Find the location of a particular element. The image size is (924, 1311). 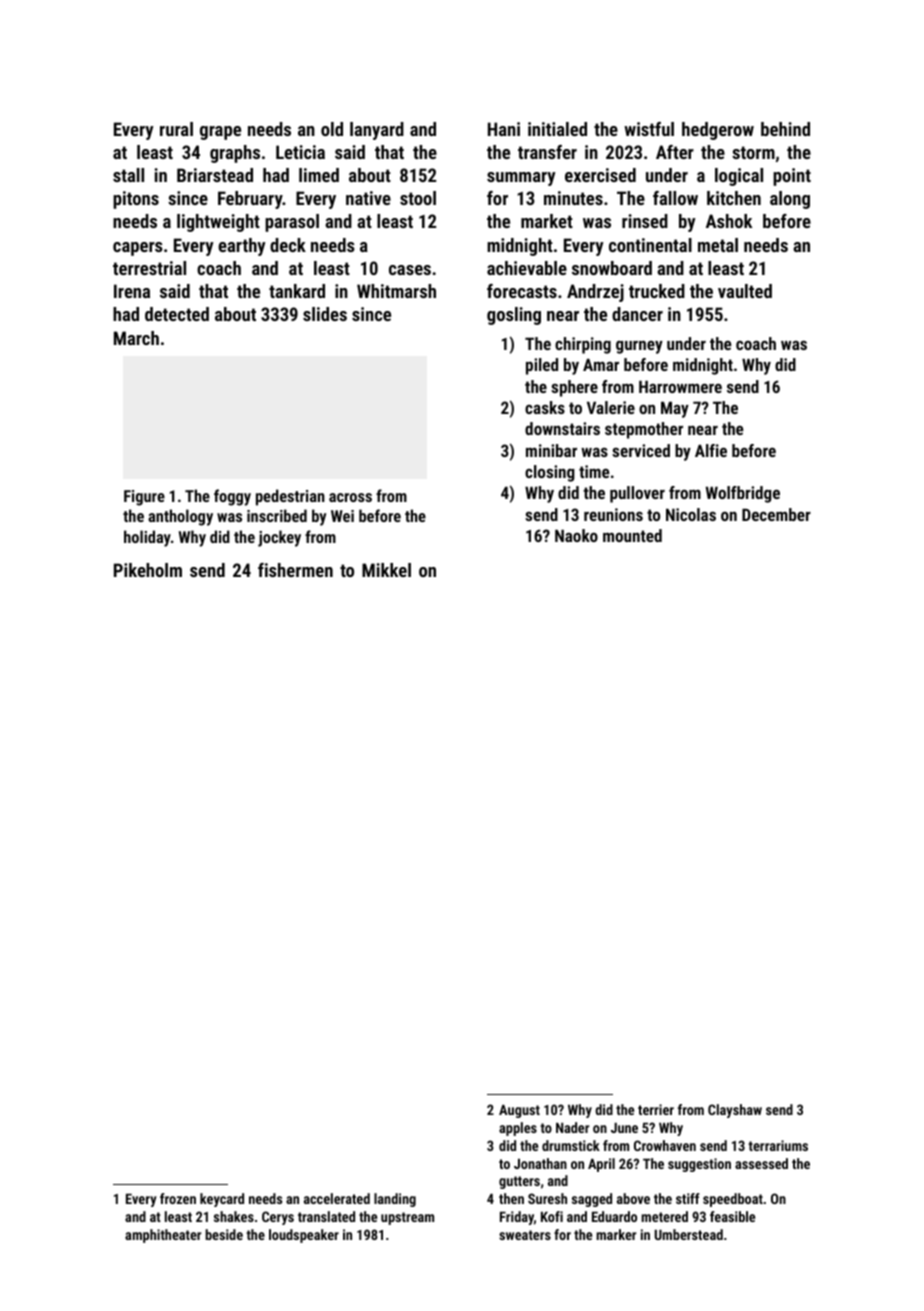

mounted is located at coordinates (632, 535).
